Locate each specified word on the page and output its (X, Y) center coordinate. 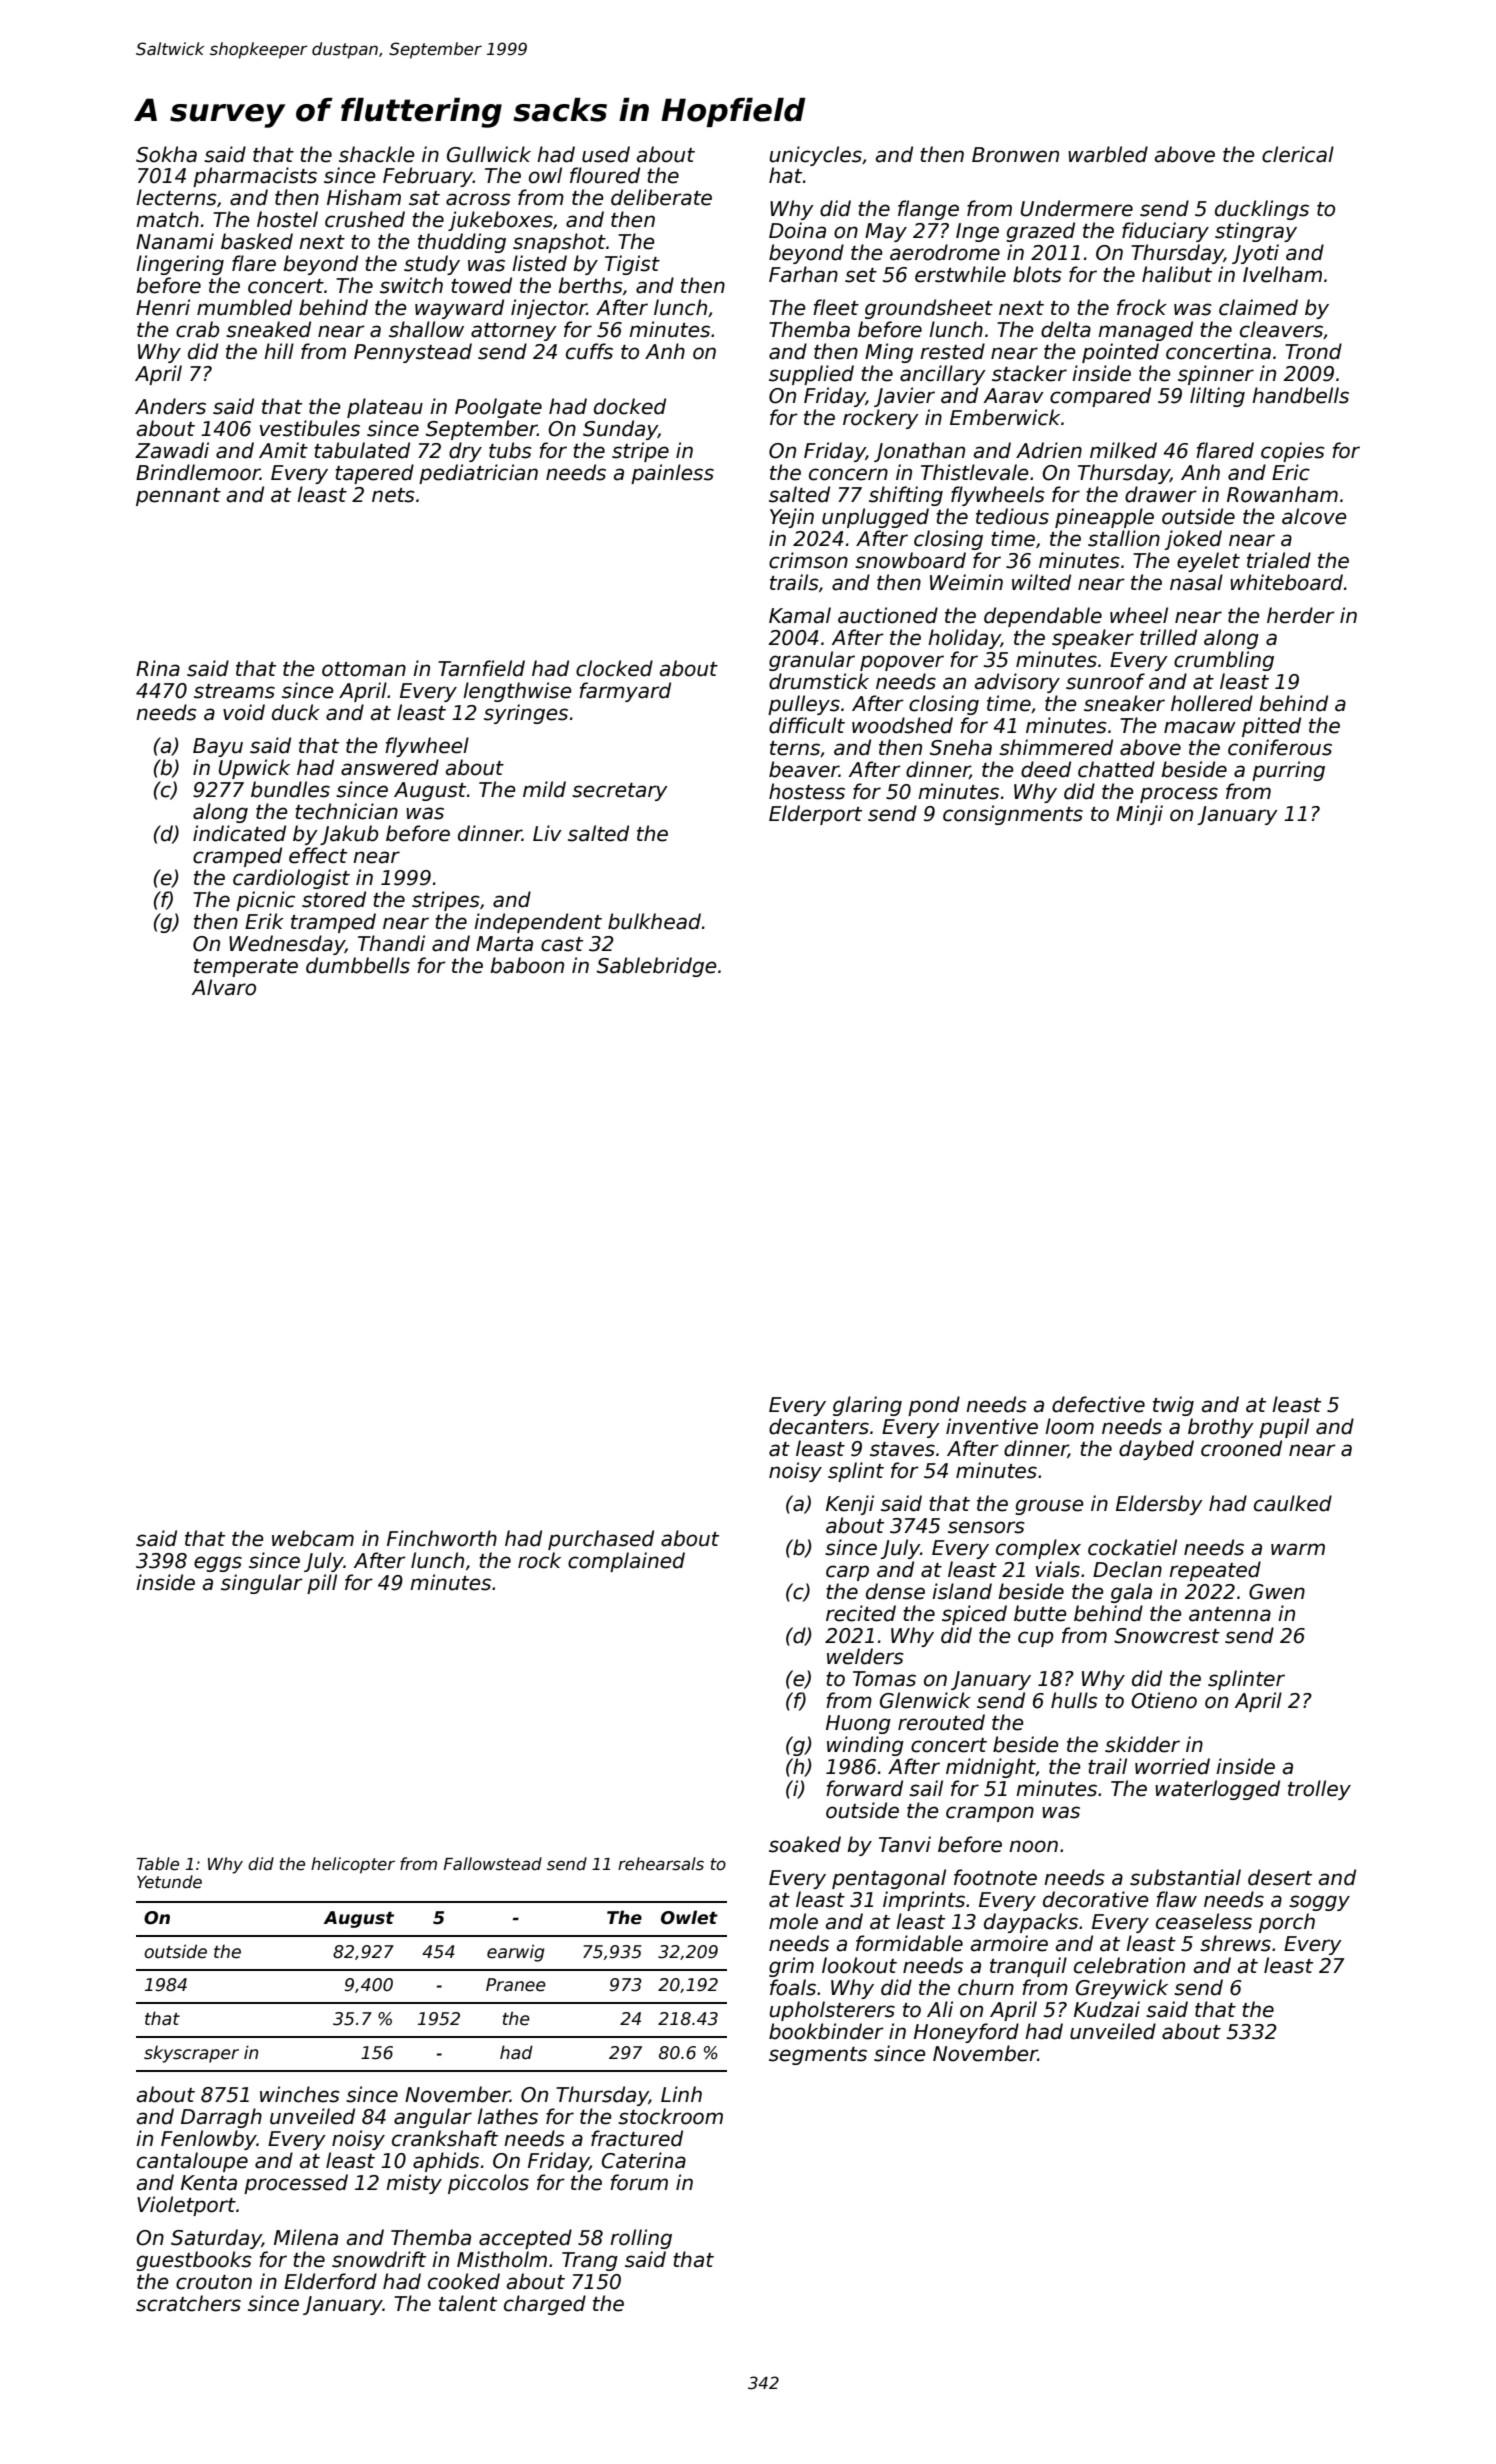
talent (468, 2303)
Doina (797, 230)
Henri (163, 307)
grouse (1049, 1507)
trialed (1279, 560)
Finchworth (442, 1538)
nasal (1196, 582)
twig (1173, 1406)
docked (630, 406)
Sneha (961, 747)
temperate (246, 968)
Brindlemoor (198, 472)
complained (626, 1562)
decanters (819, 1426)
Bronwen (1015, 155)
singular (262, 1584)
